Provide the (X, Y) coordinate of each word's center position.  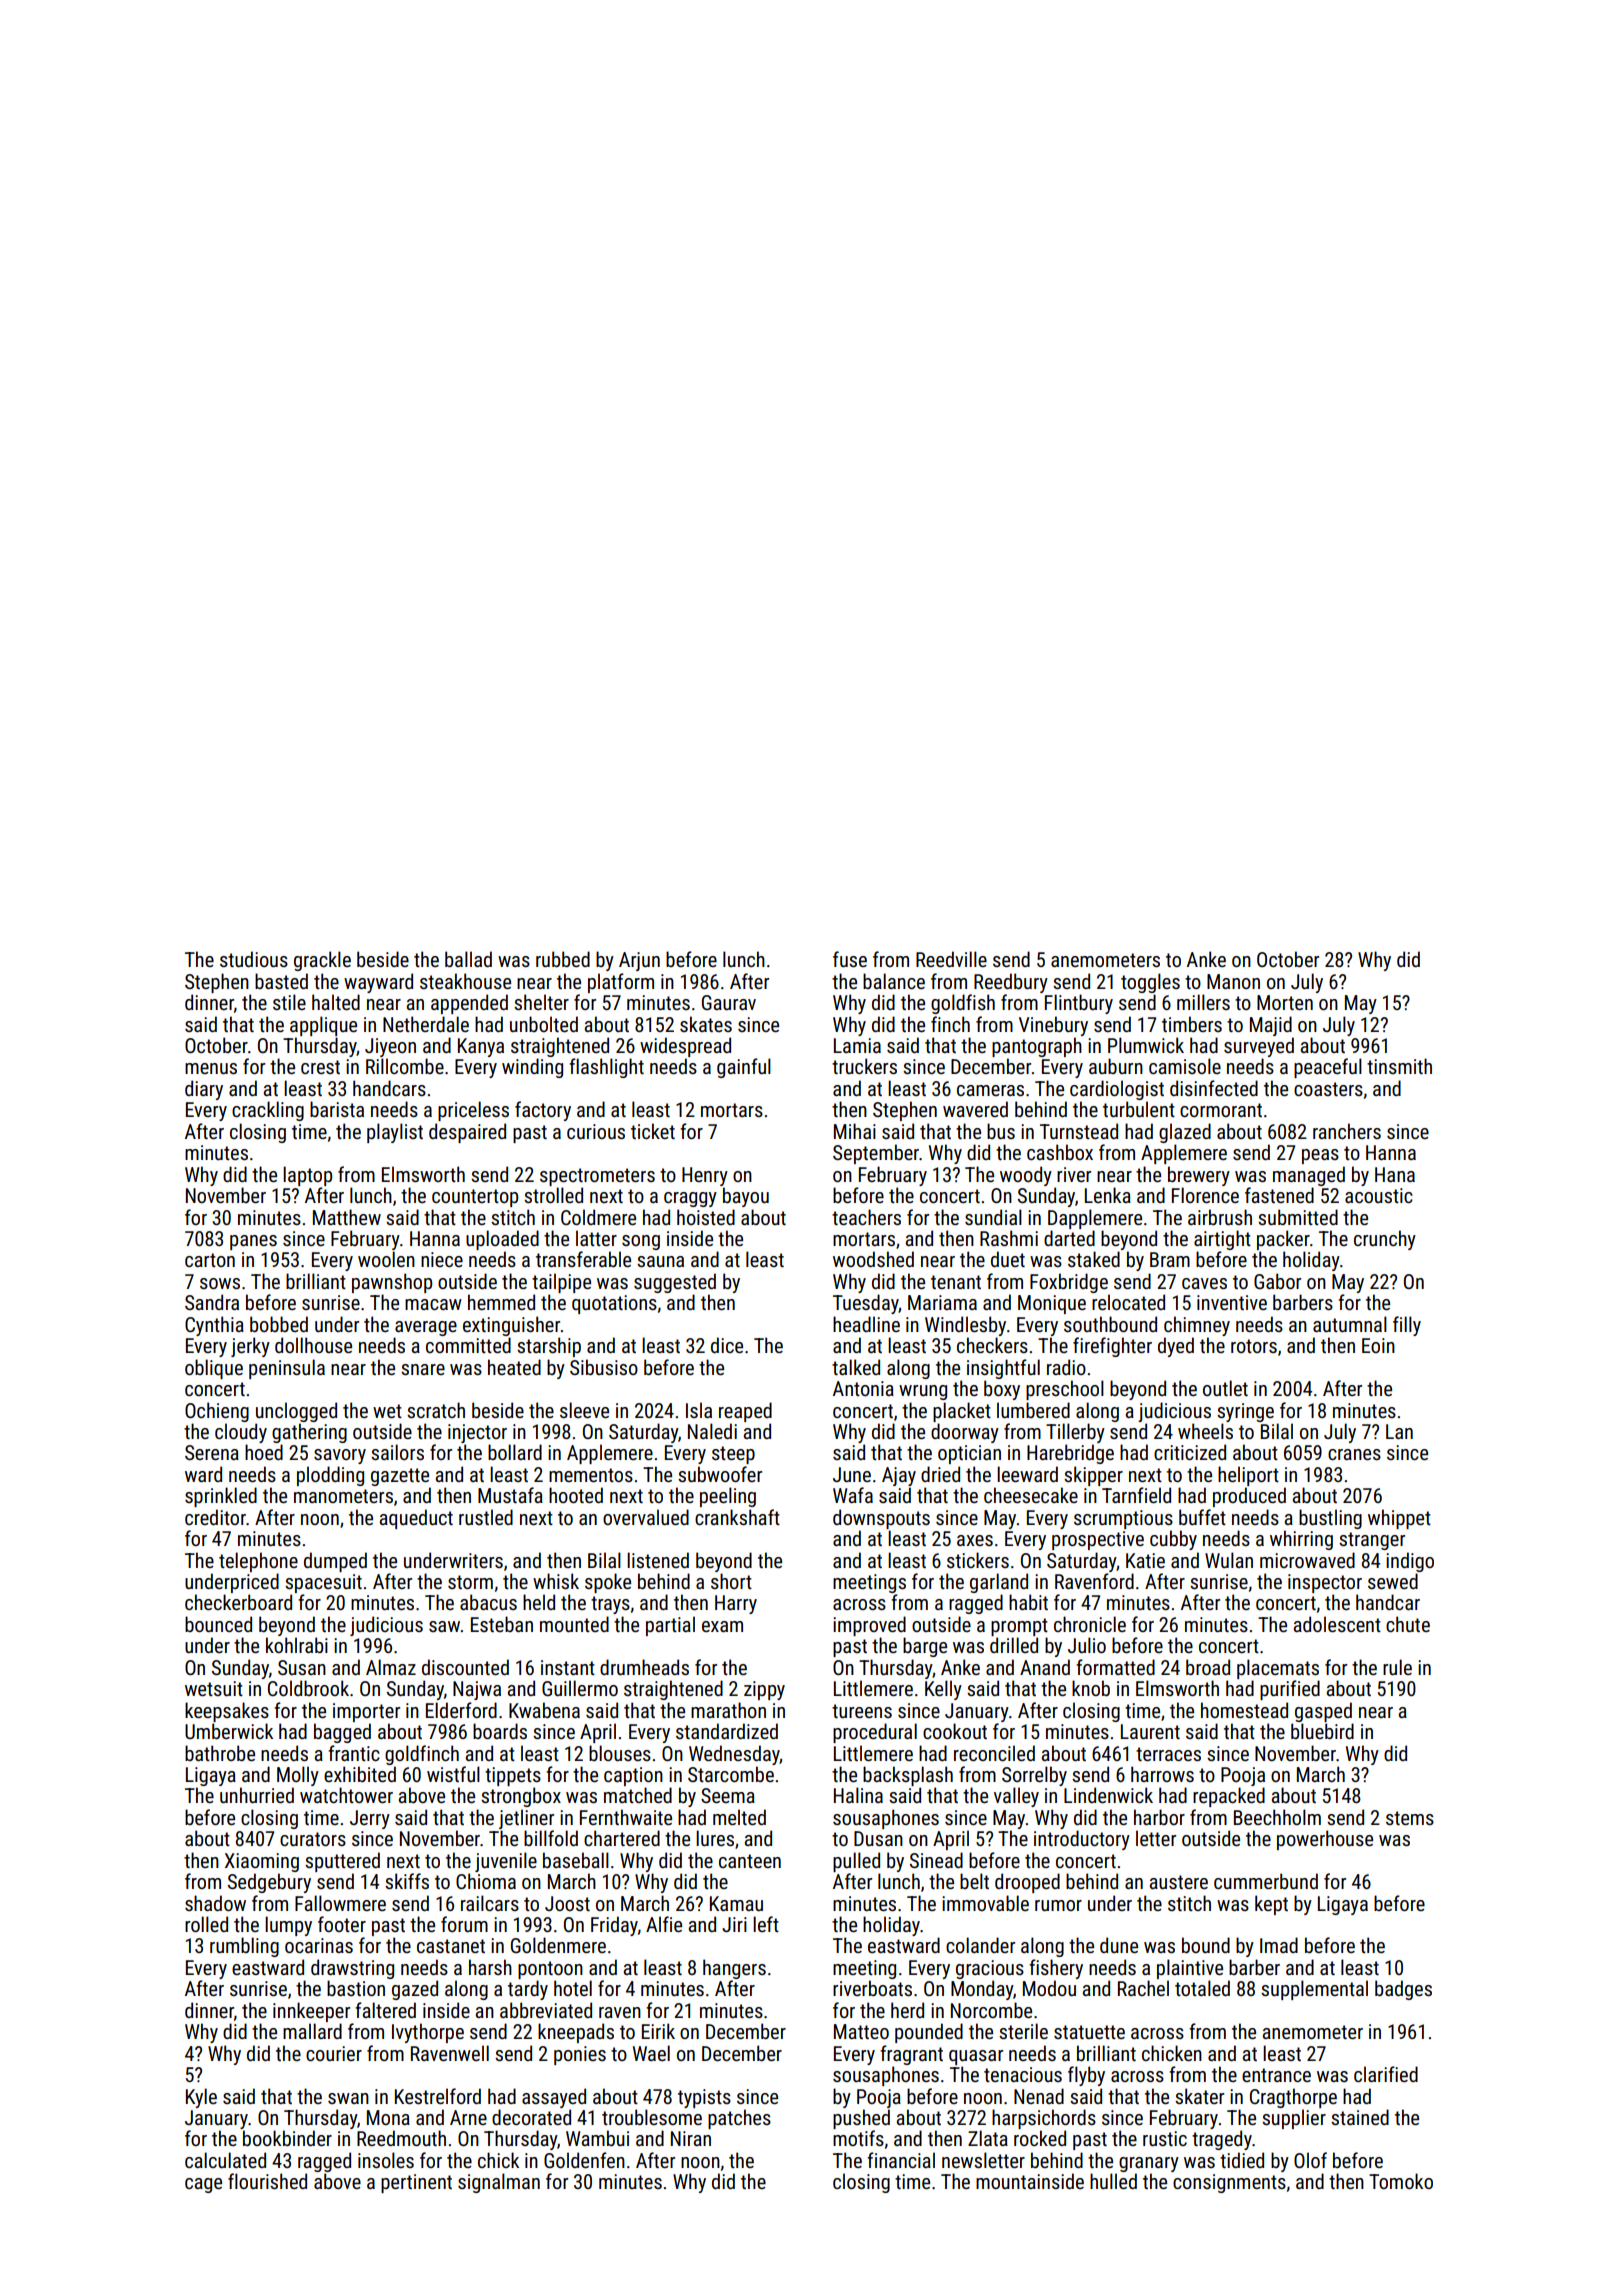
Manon (1233, 981)
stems (1410, 1818)
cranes (1354, 1454)
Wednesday (734, 1755)
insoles (386, 2160)
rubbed (563, 959)
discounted (465, 1667)
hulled (1113, 2181)
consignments (1229, 2183)
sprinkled (221, 1497)
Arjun (639, 961)
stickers (978, 1560)
